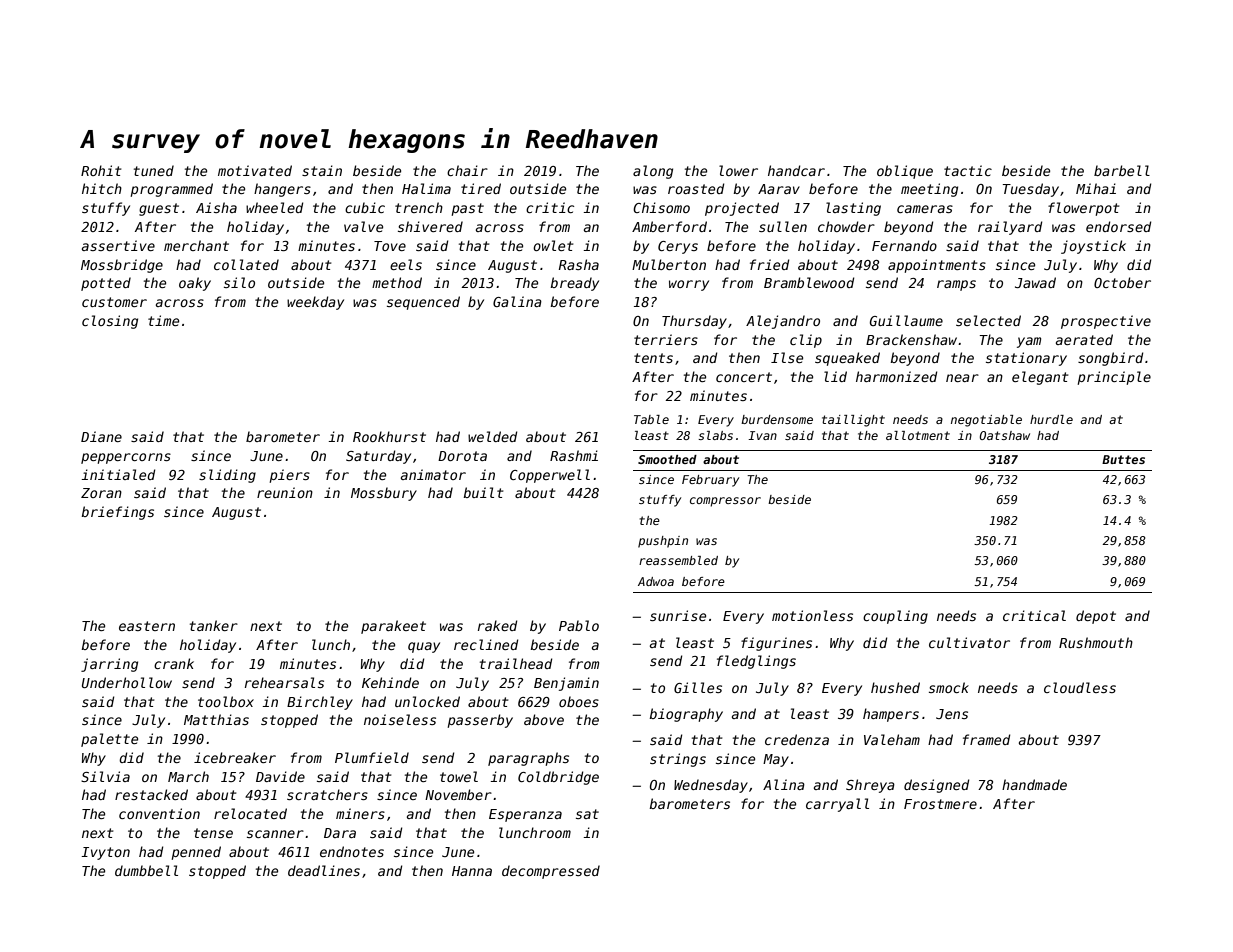 Image resolution: width=1233 pixels, height=952 pixels. I want to click on past, so click(467, 209).
